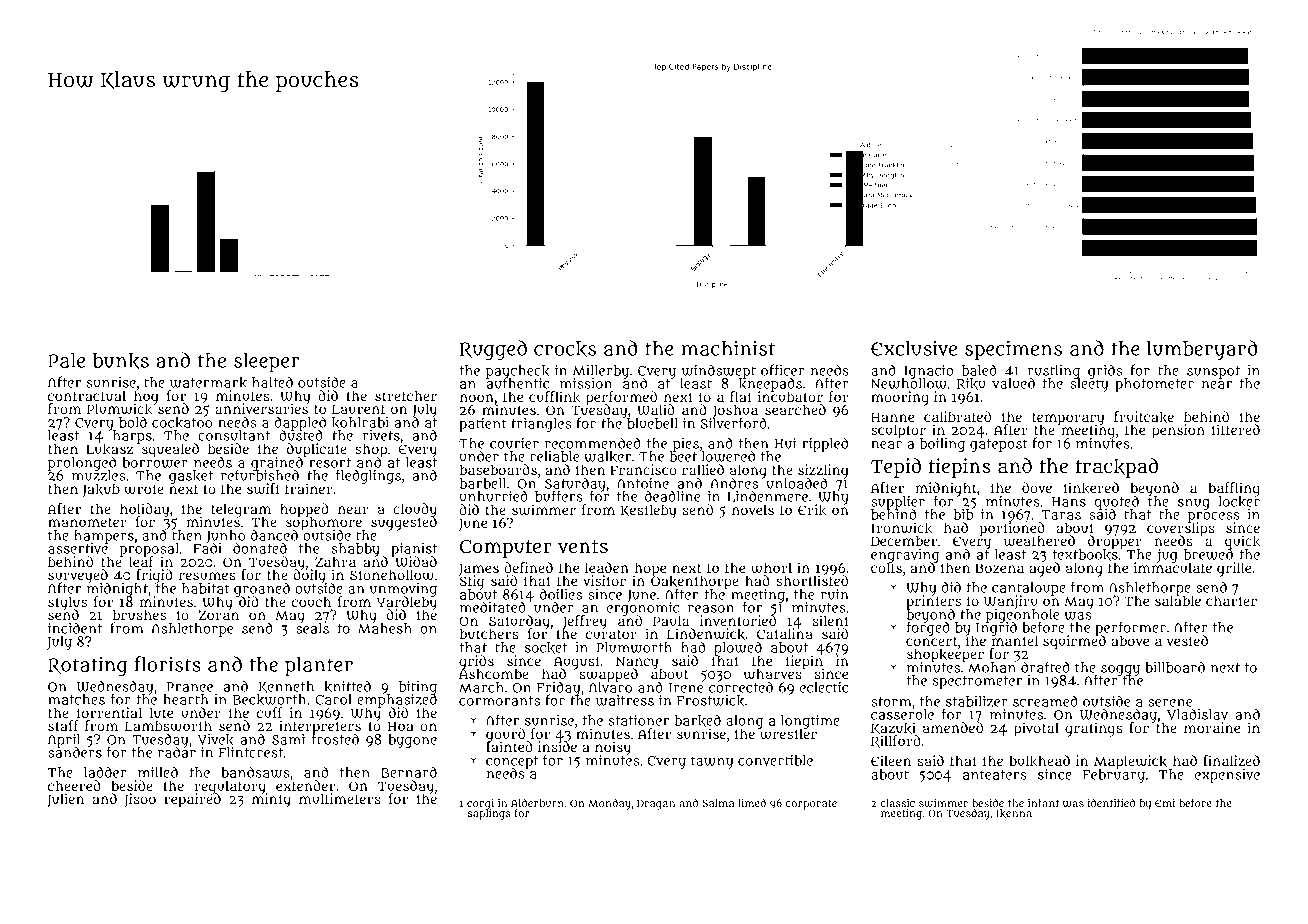 This page has width=1308, height=924. What do you see at coordinates (914, 348) in the page?
I see `Exclusive` at bounding box center [914, 348].
